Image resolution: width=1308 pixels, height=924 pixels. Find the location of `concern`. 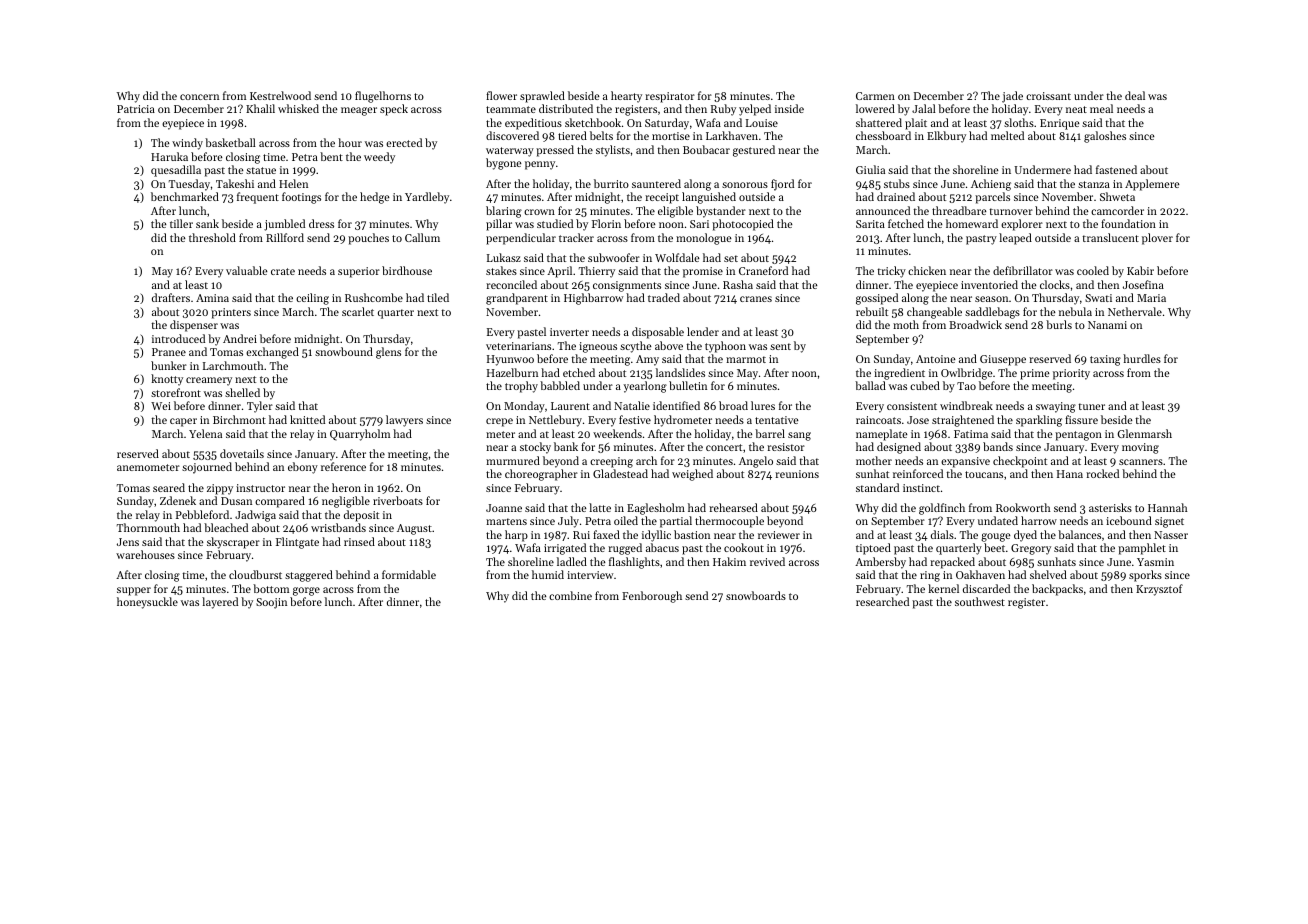

concern is located at coordinates (199, 97).
